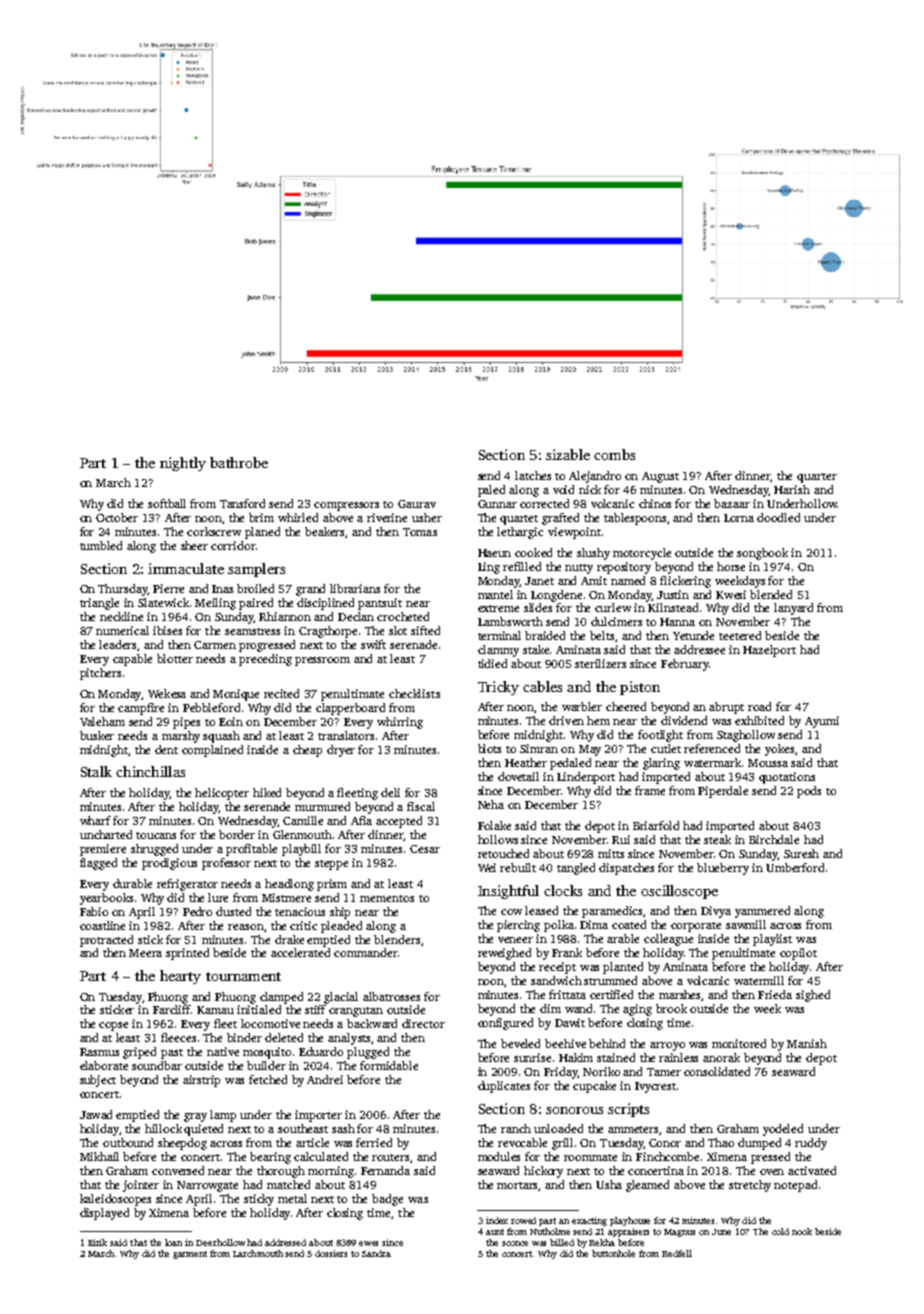  Describe the element at coordinates (568, 454) in the image. I see `sizable` at that location.
